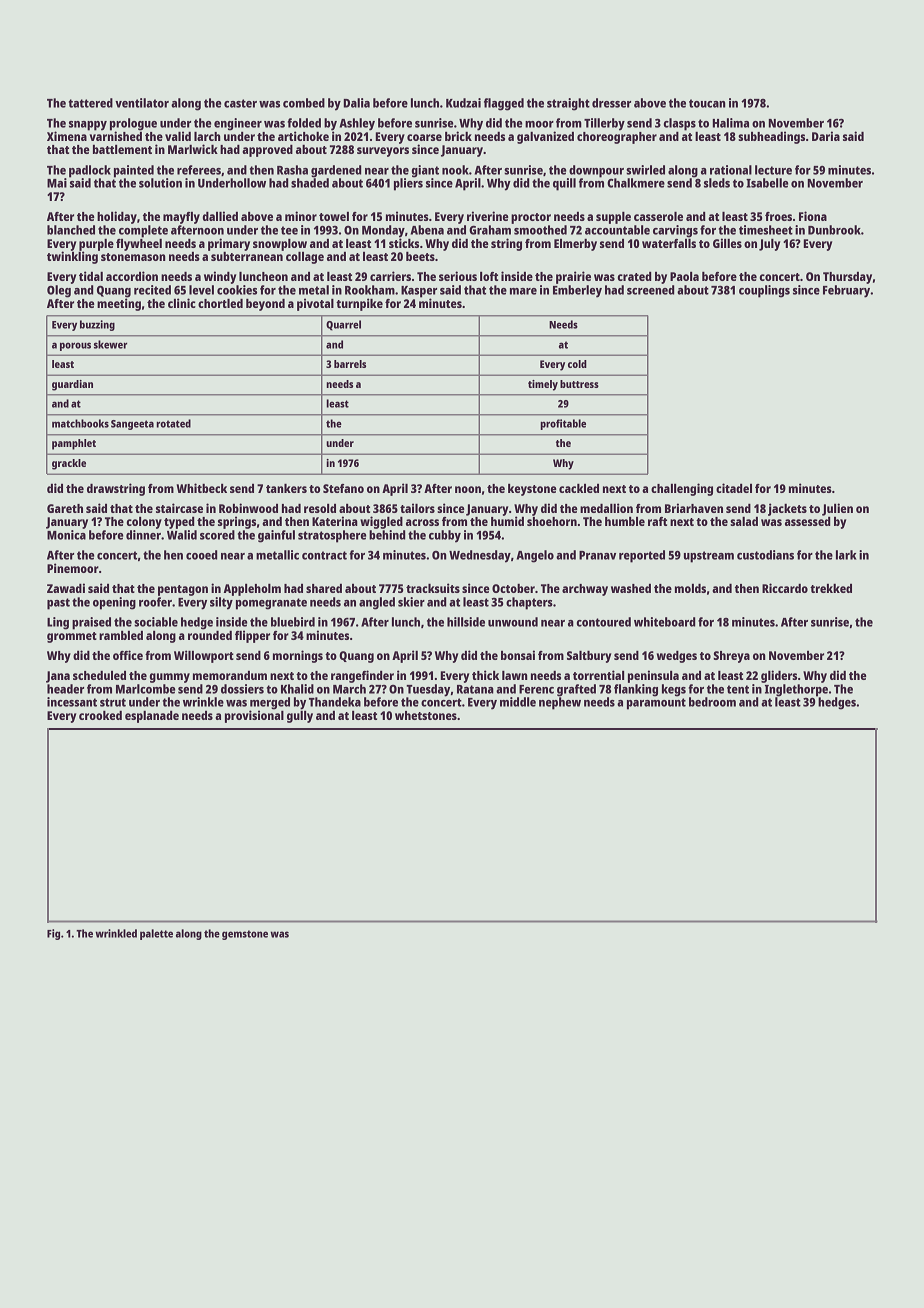  Describe the element at coordinates (796, 690) in the page. I see `Inglethorpe` at that location.
